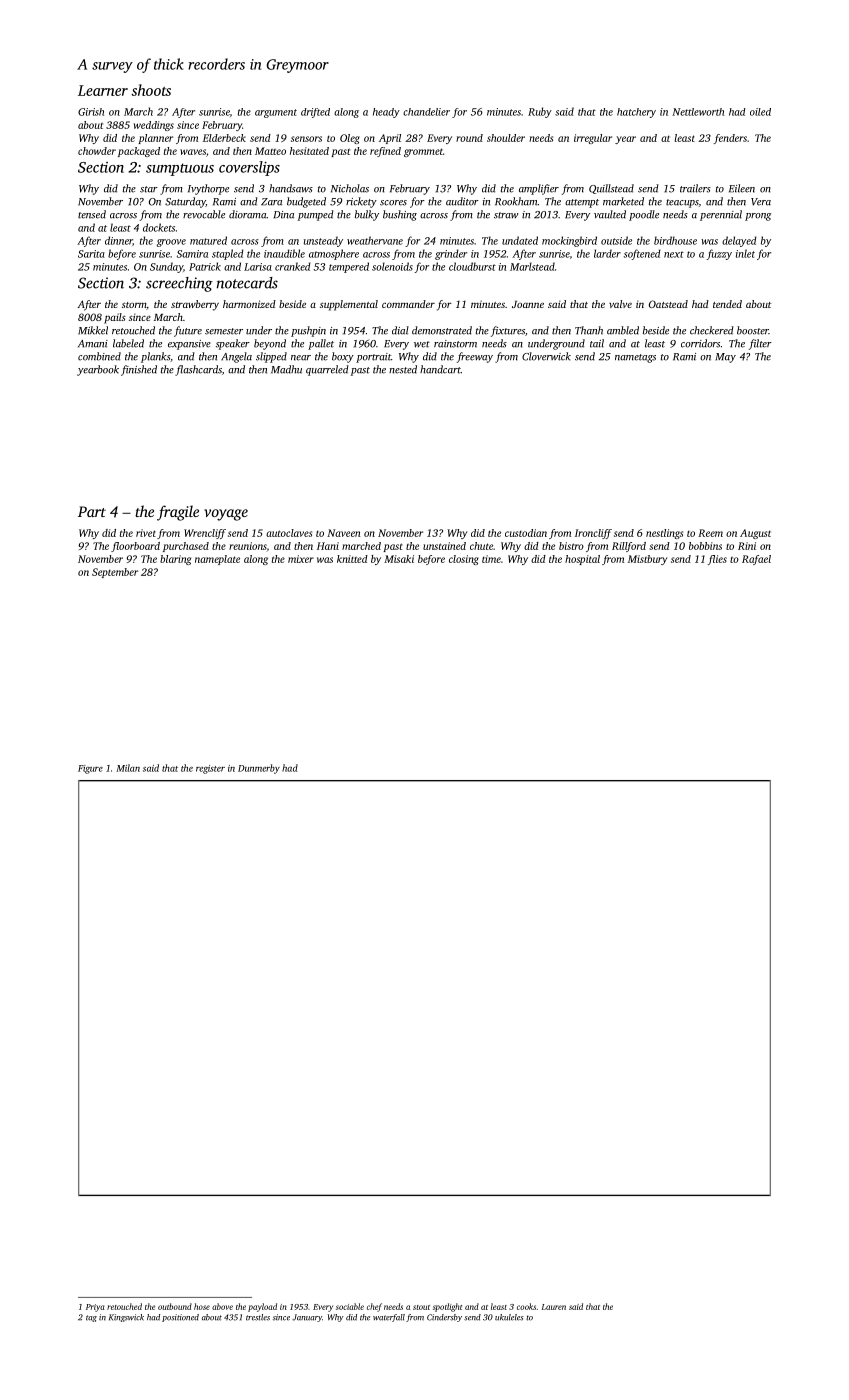 Image resolution: width=849 pixels, height=1400 pixels. I want to click on Misaki, so click(399, 559).
